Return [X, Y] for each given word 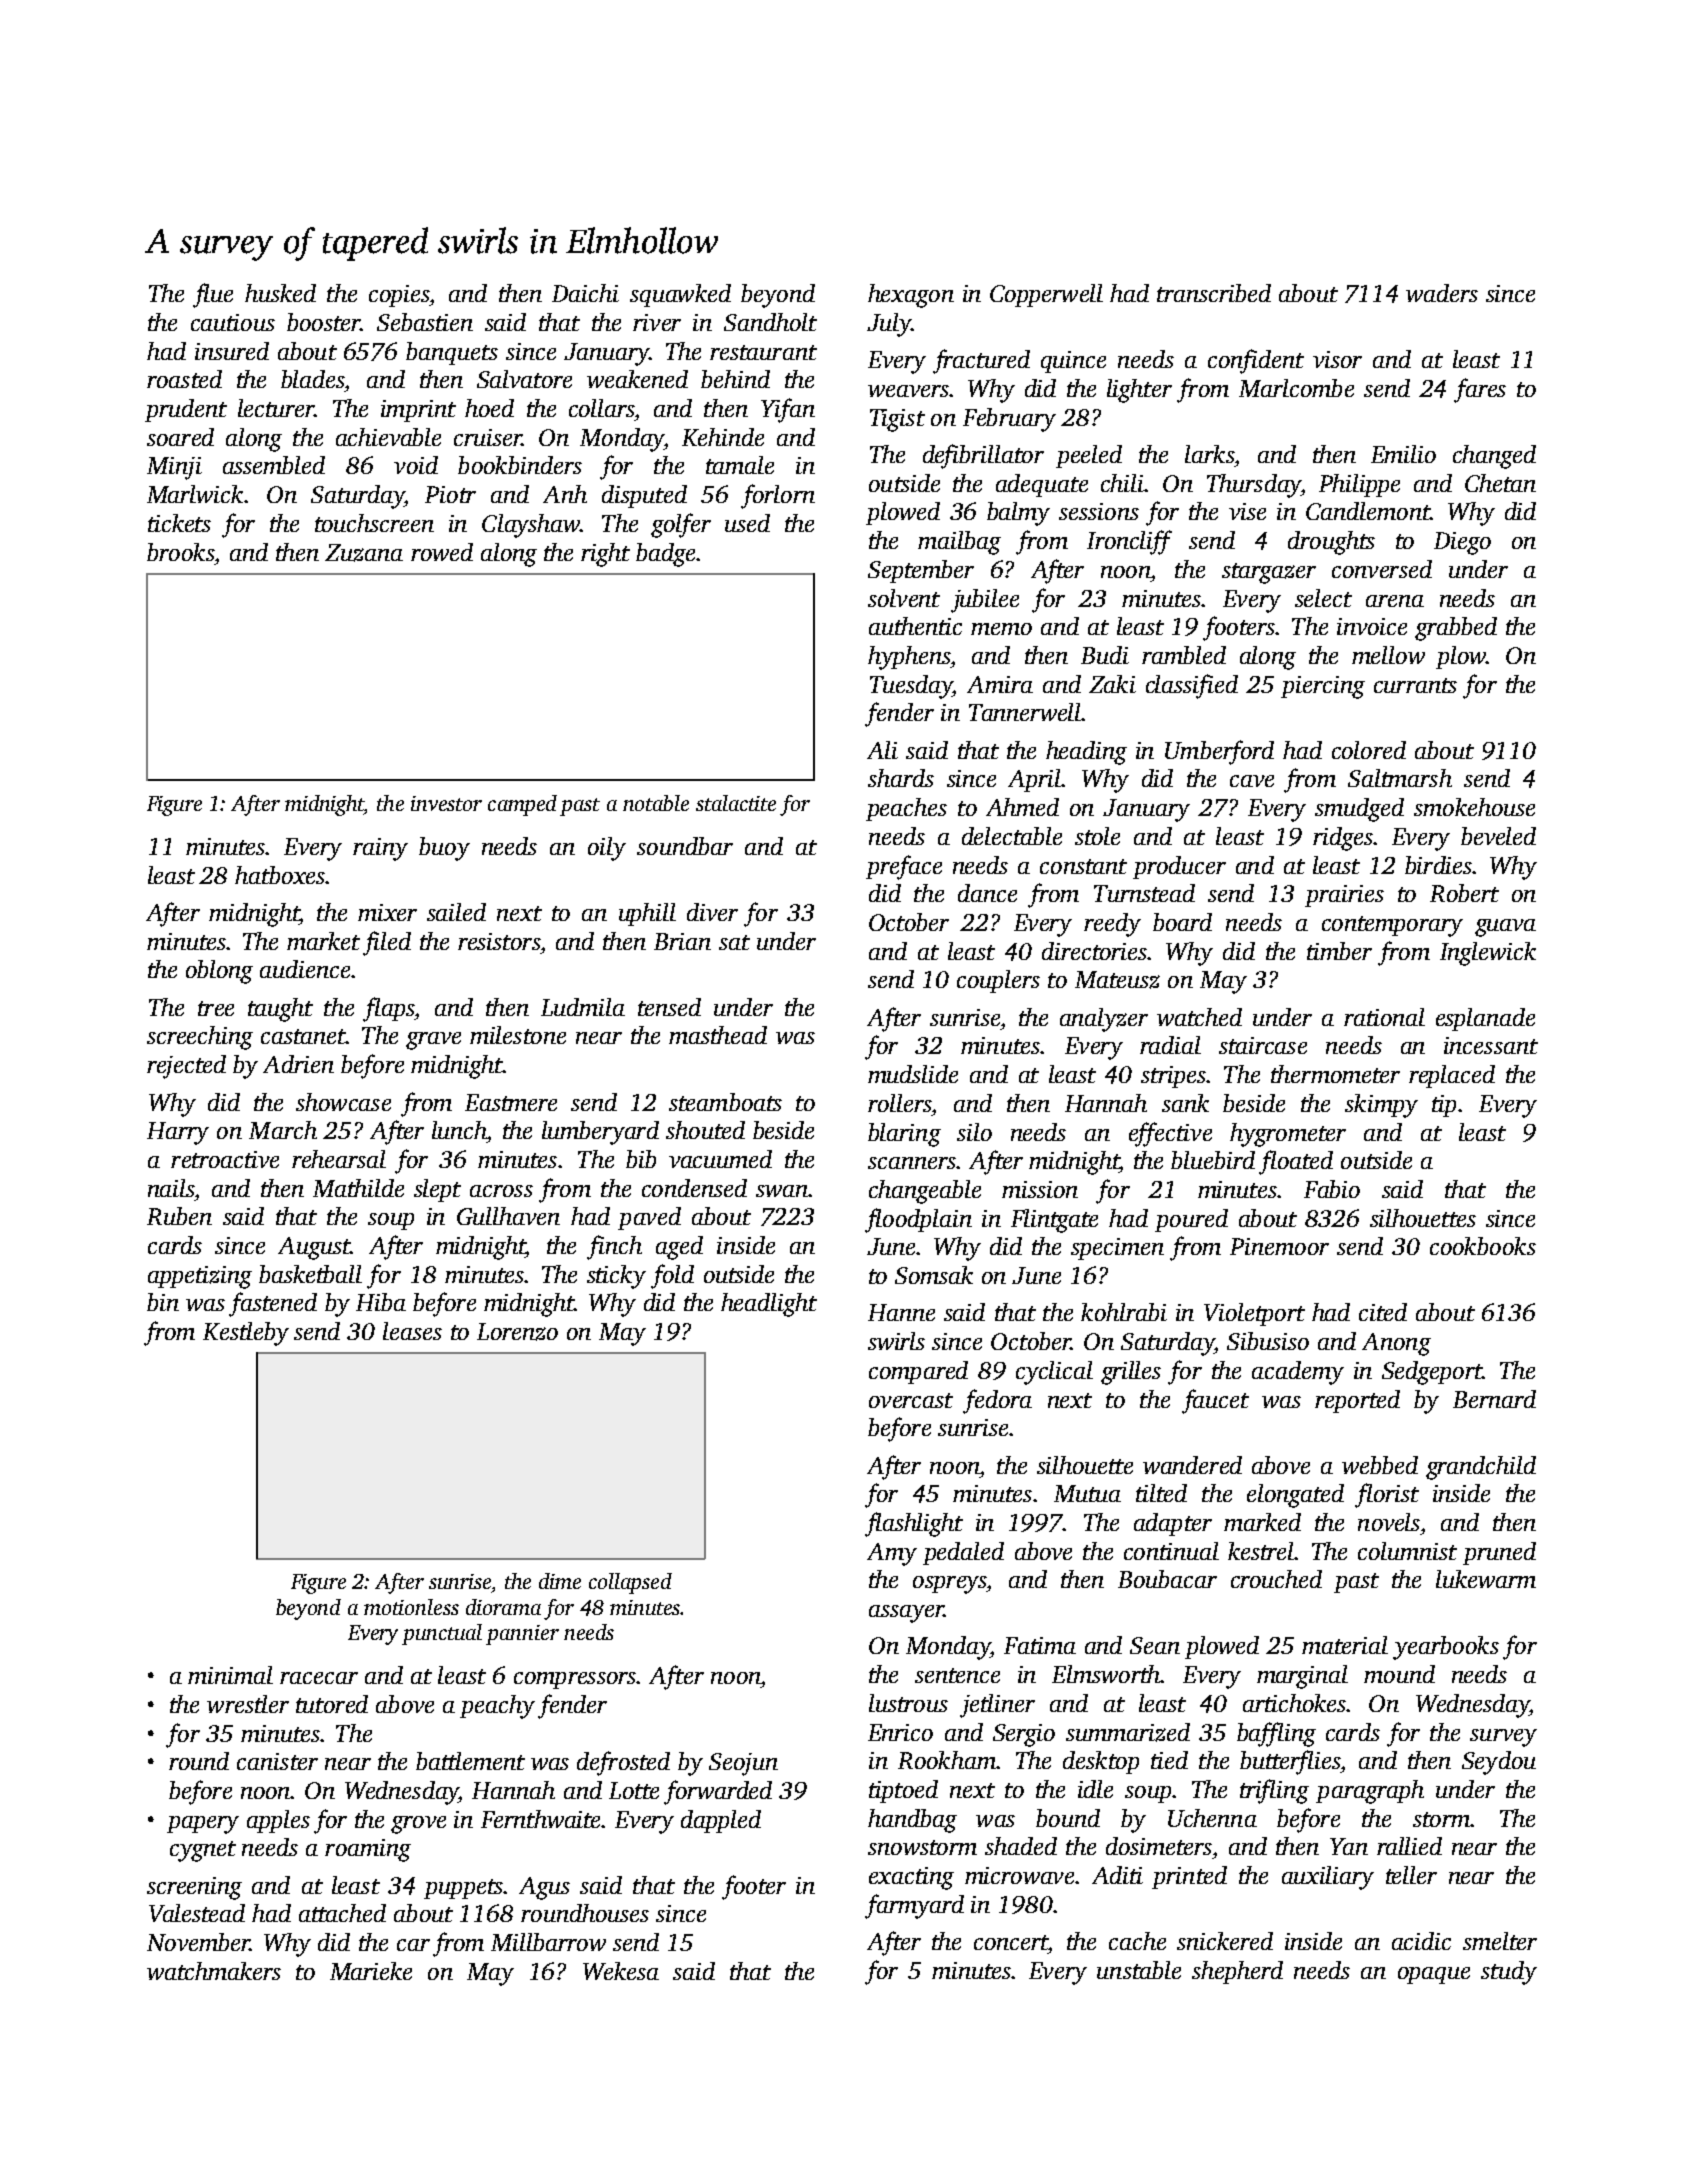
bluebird [1213, 1160]
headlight [769, 1305]
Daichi [585, 293]
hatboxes [280, 875]
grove [418, 1825]
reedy [1112, 925]
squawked [680, 295]
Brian [682, 941]
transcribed [1214, 293]
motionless [411, 1607]
